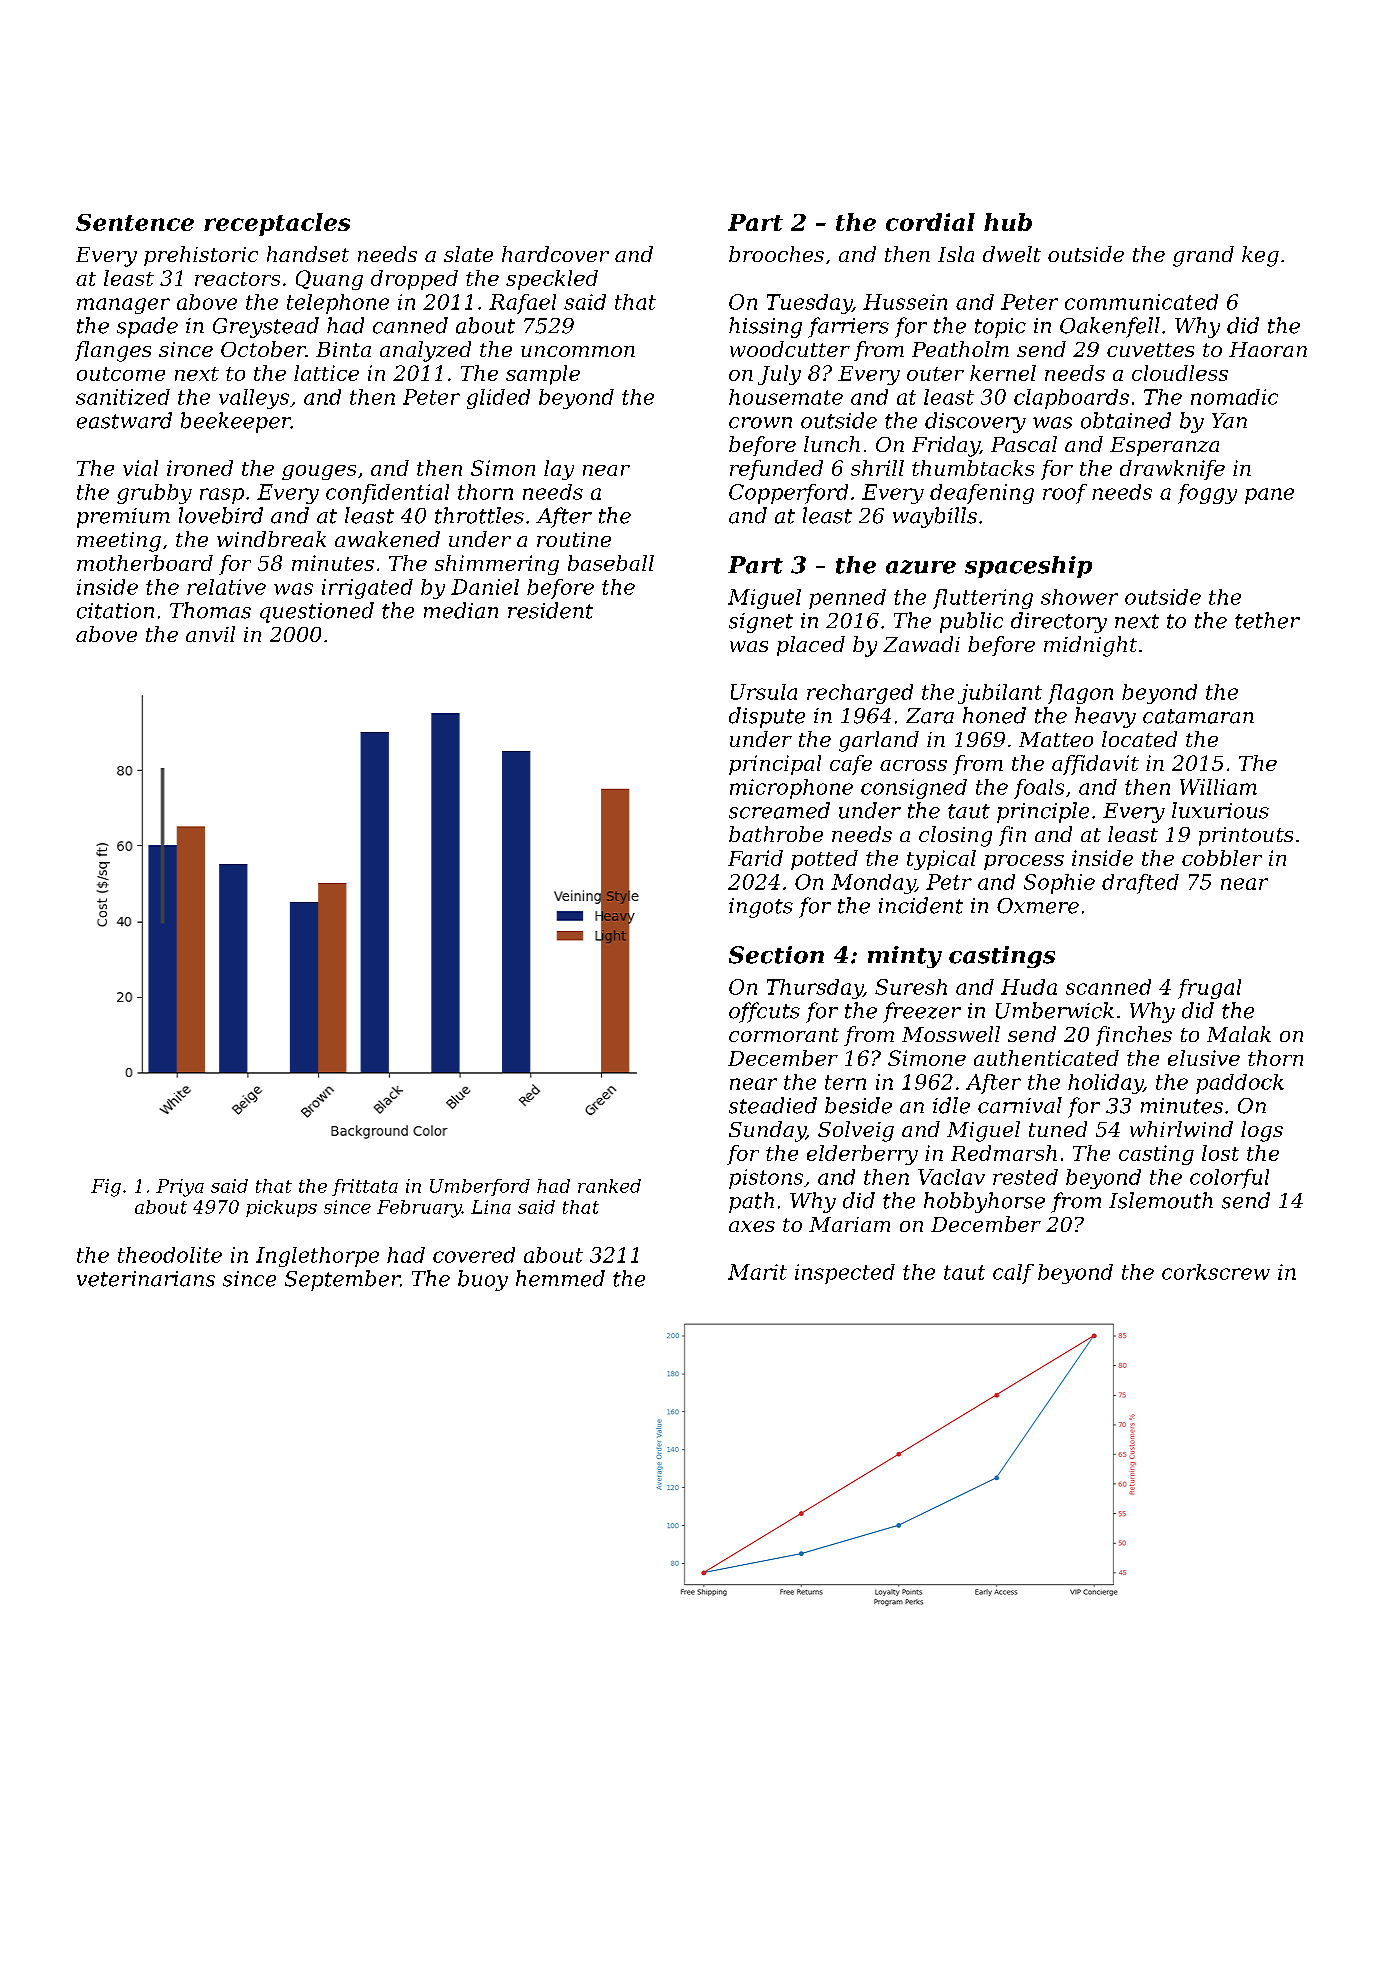 This page has height=1969, width=1386. Describe the element at coordinates (281, 1208) in the page. I see `pickups` at that location.
